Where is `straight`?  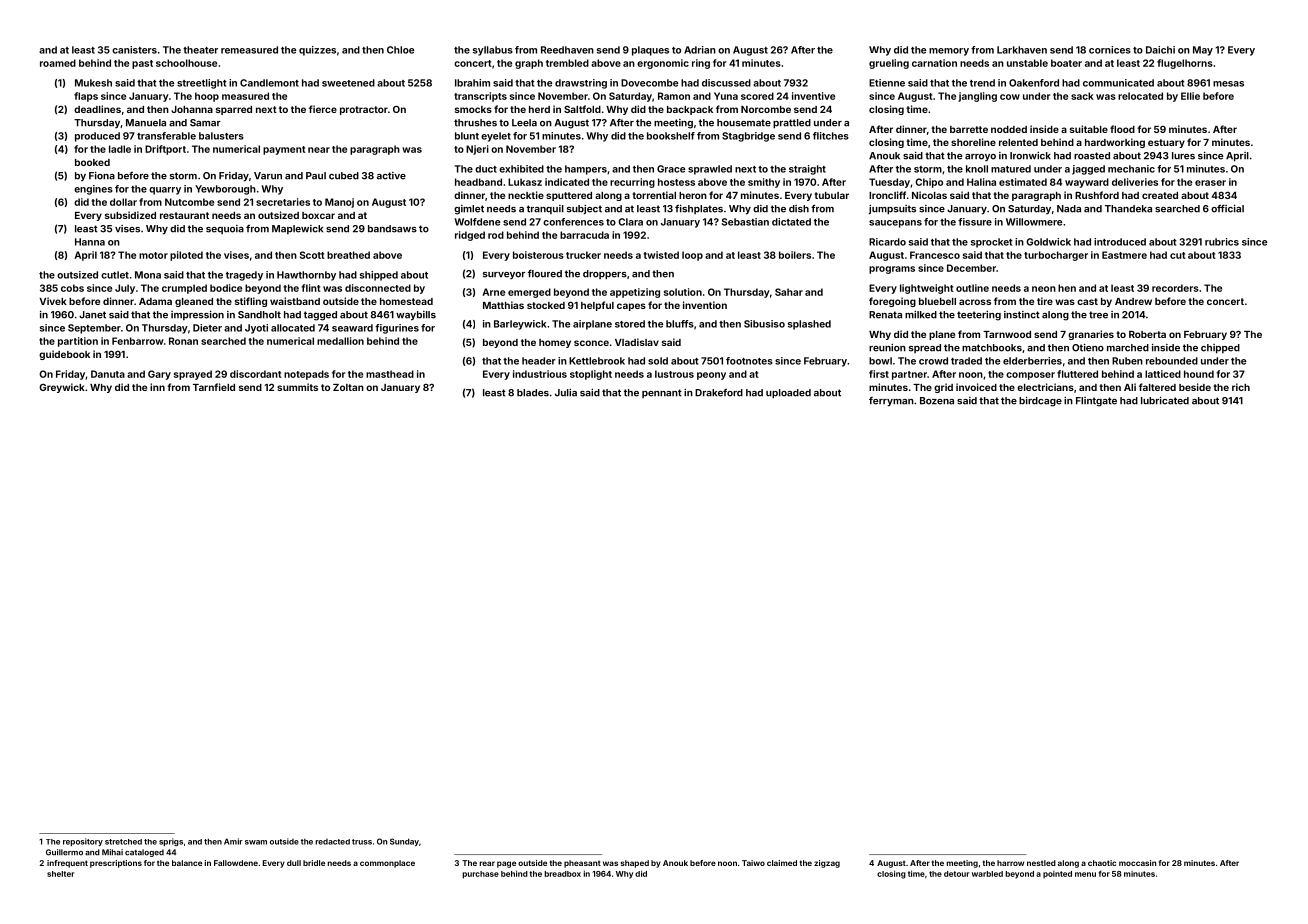 straight is located at coordinates (807, 170).
